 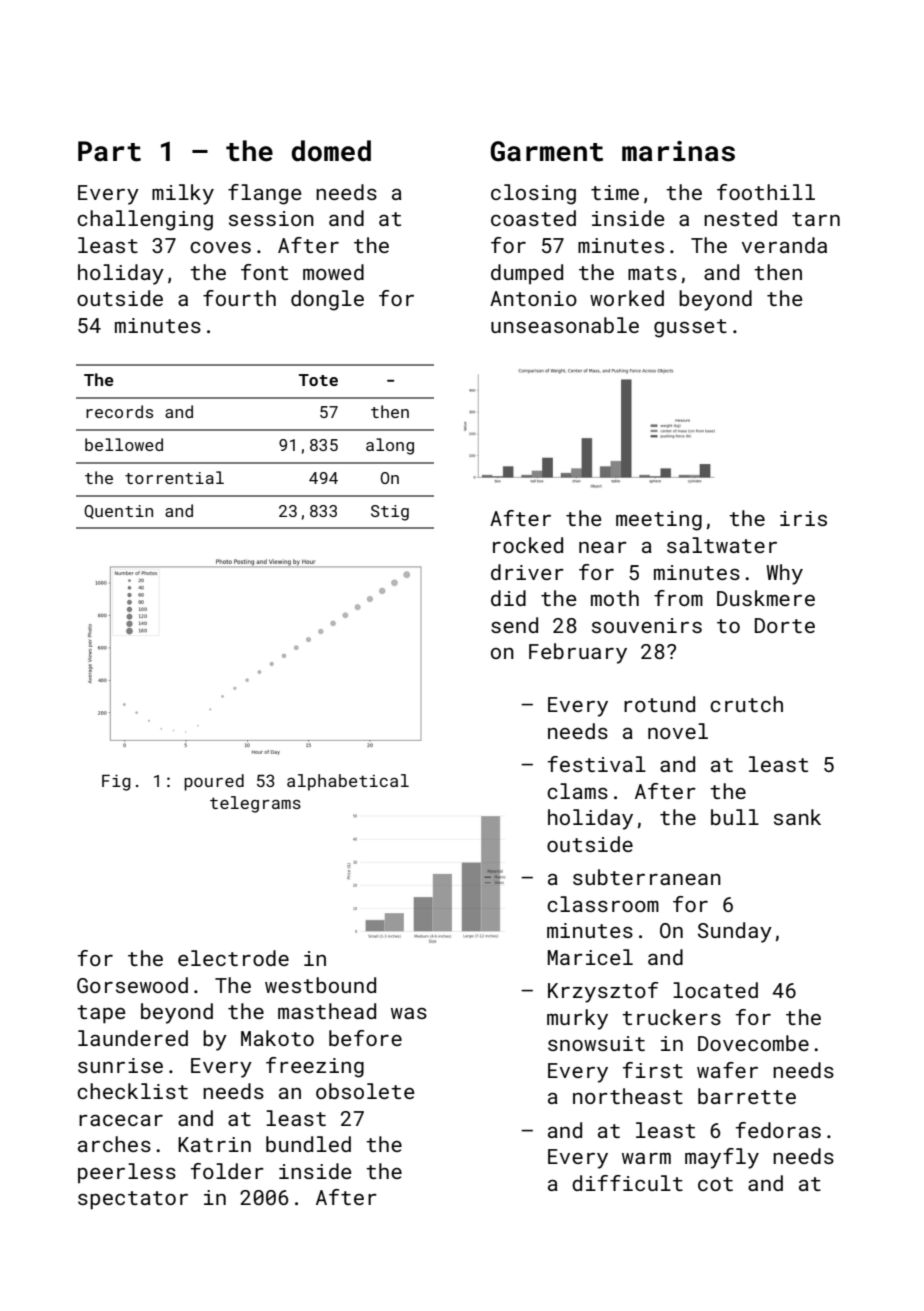 What do you see at coordinates (145, 220) in the screenshot?
I see `challenging` at bounding box center [145, 220].
